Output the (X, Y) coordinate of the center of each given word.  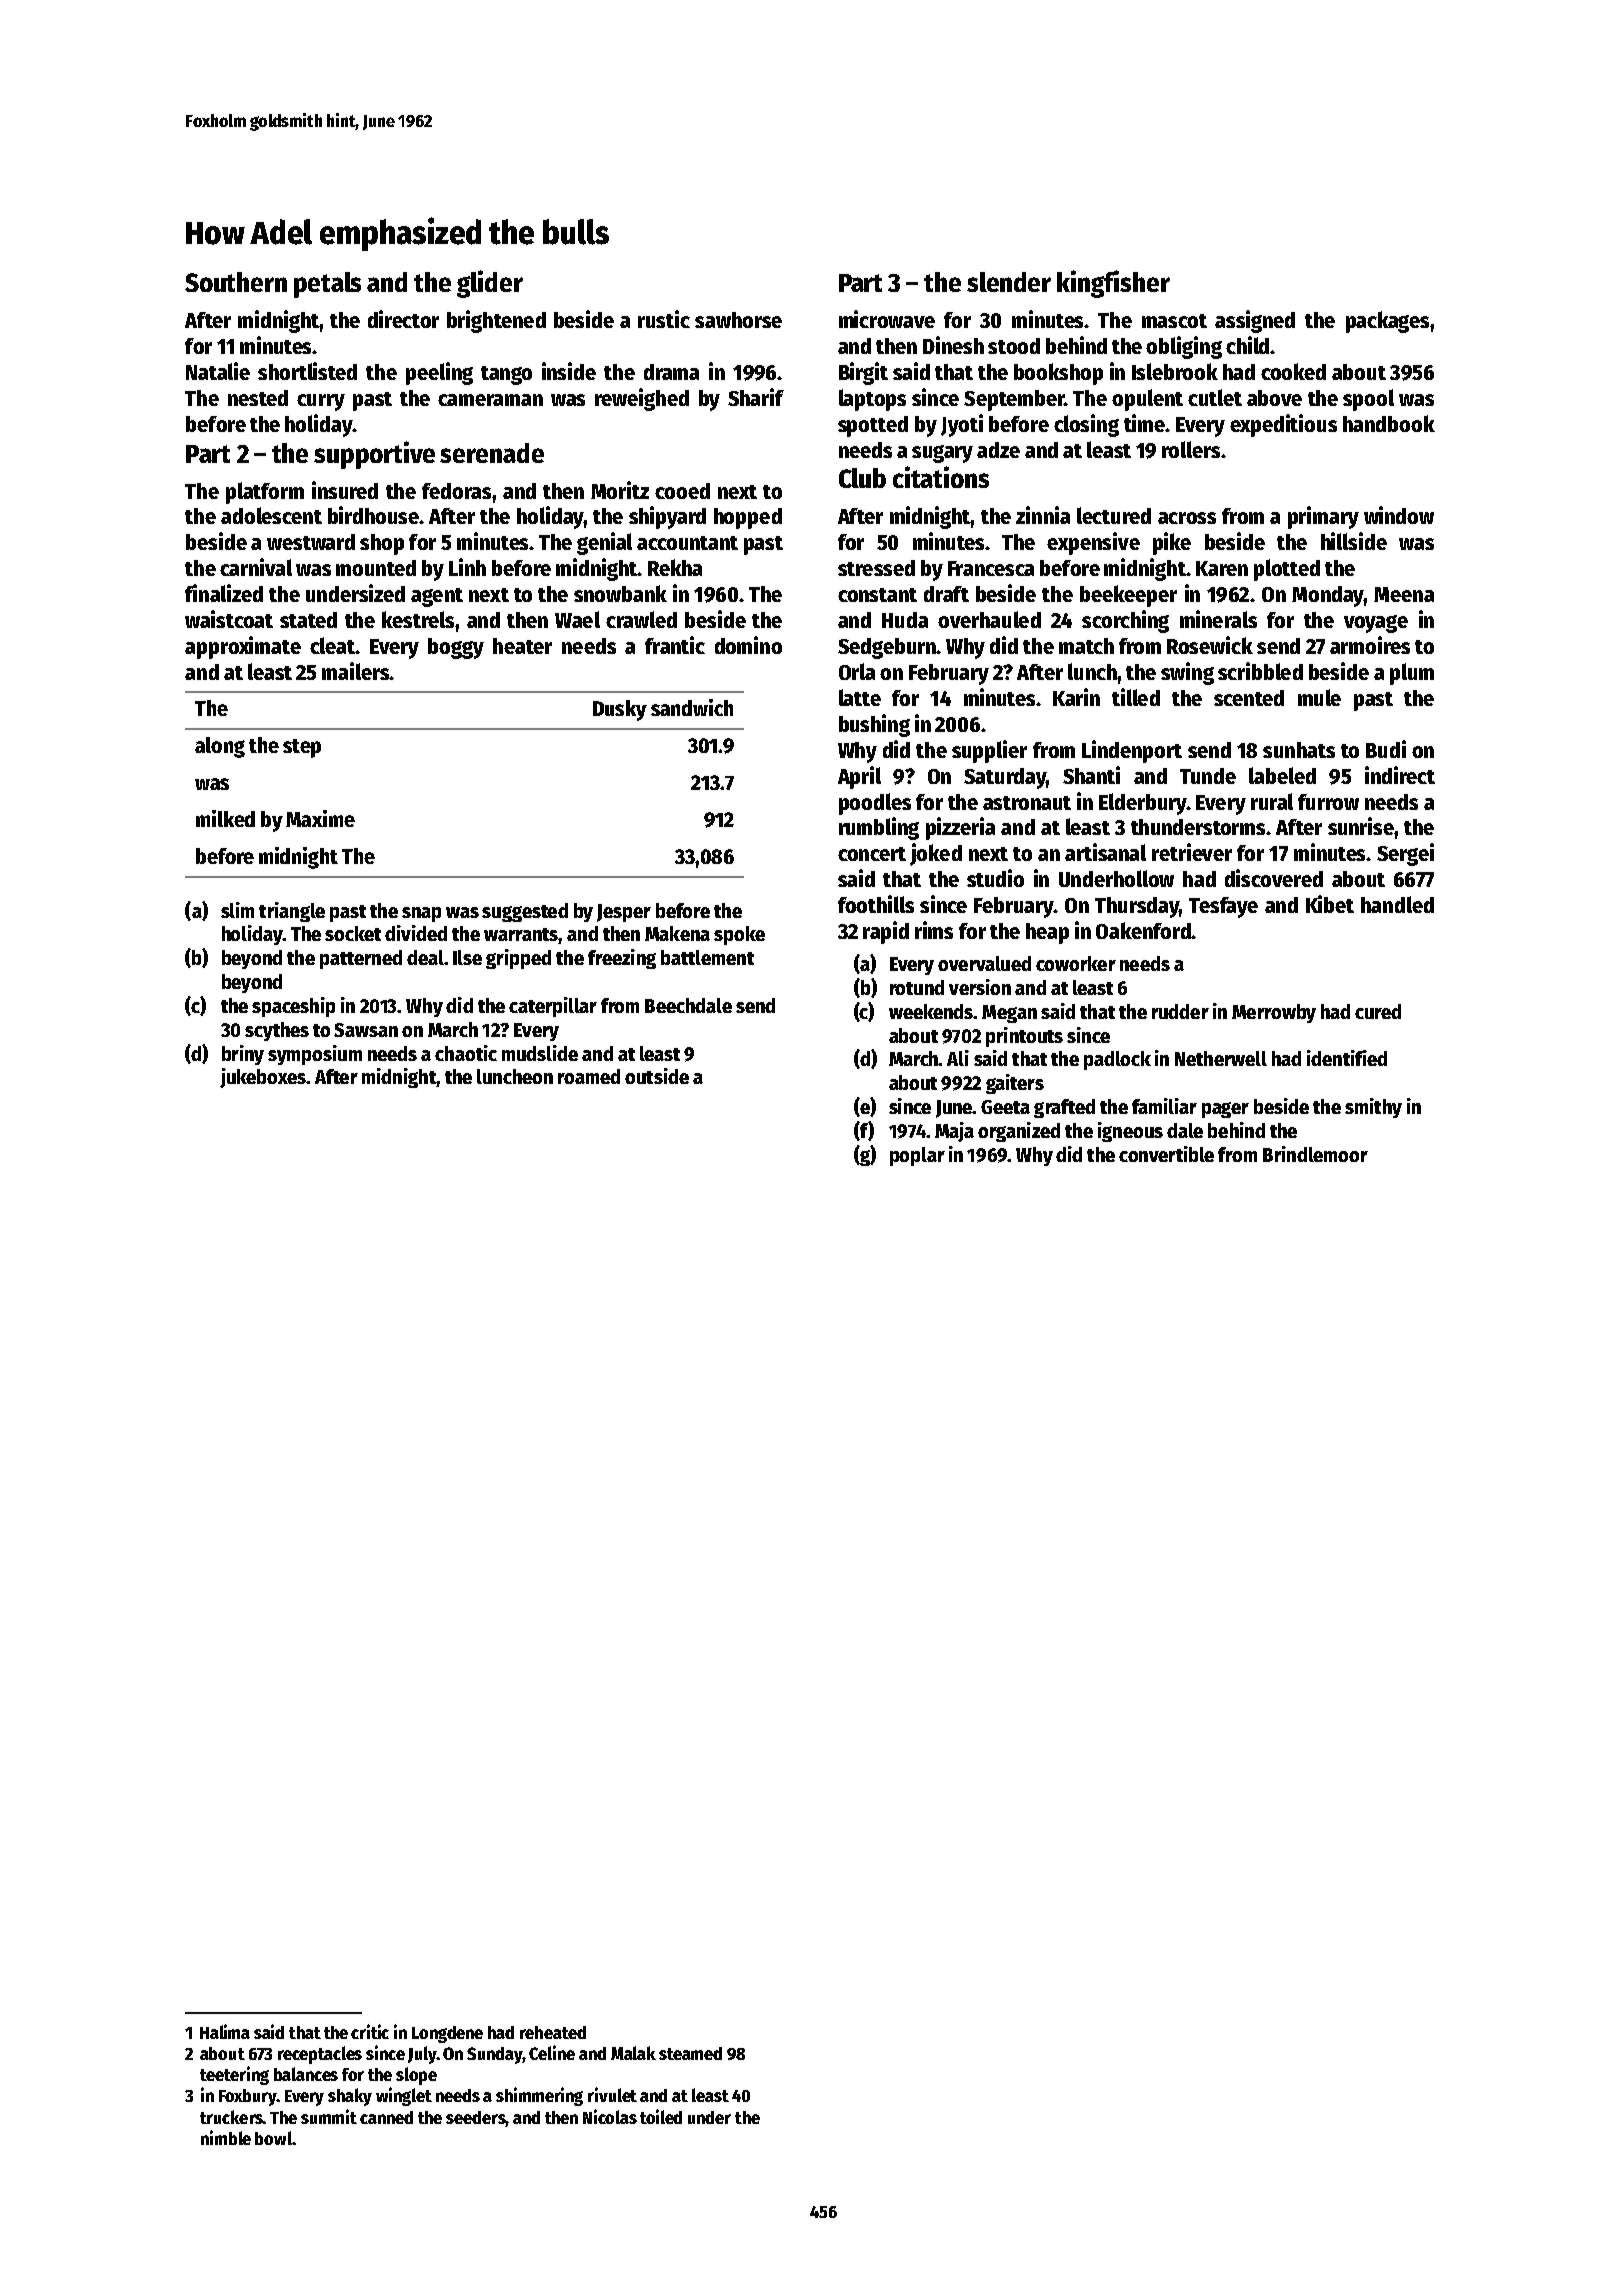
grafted (1064, 1108)
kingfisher (1113, 284)
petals (327, 285)
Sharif (756, 397)
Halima (225, 2031)
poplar (917, 1156)
